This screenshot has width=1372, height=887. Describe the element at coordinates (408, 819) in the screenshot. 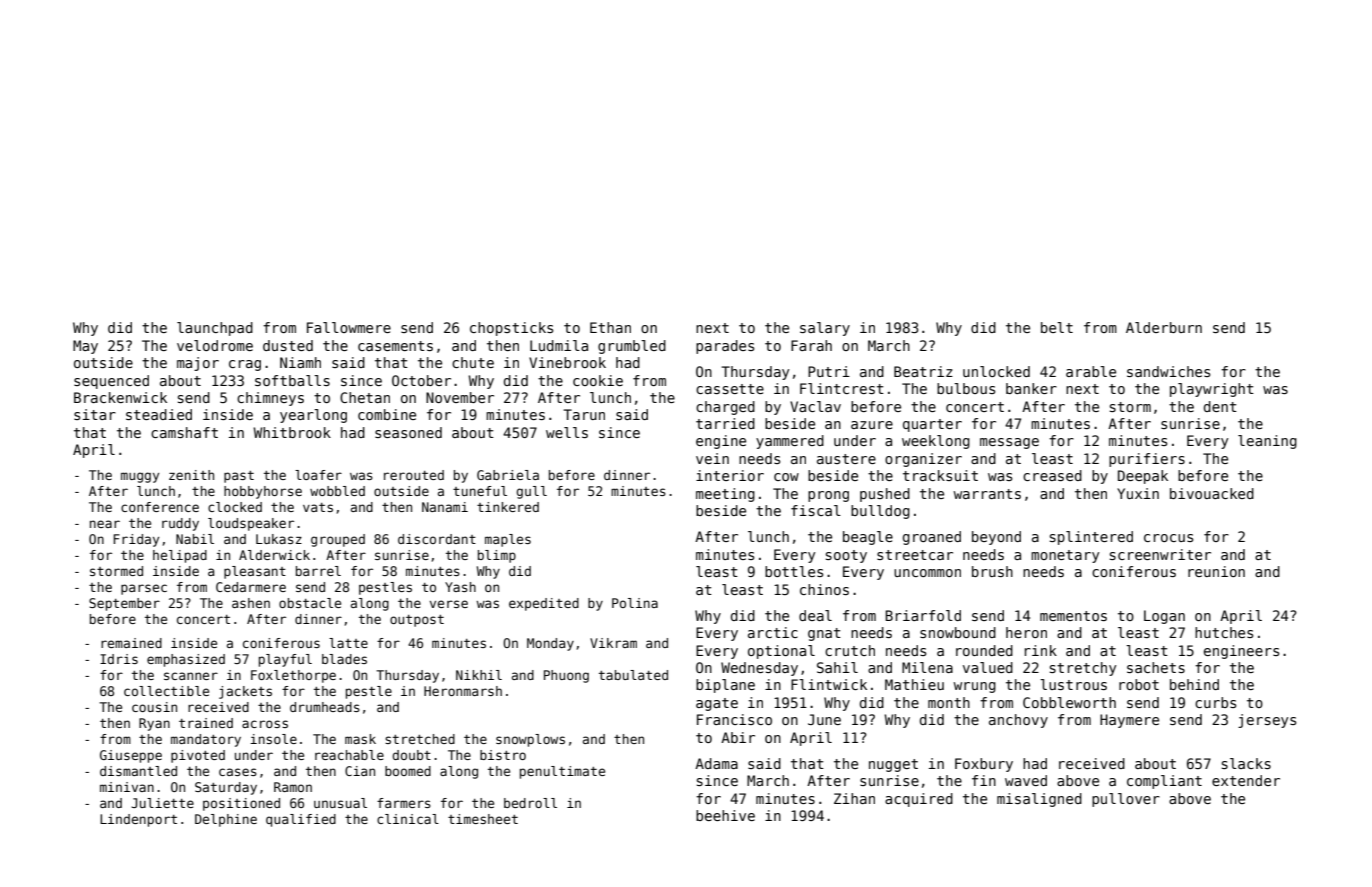

I see `clinical` at that location.
